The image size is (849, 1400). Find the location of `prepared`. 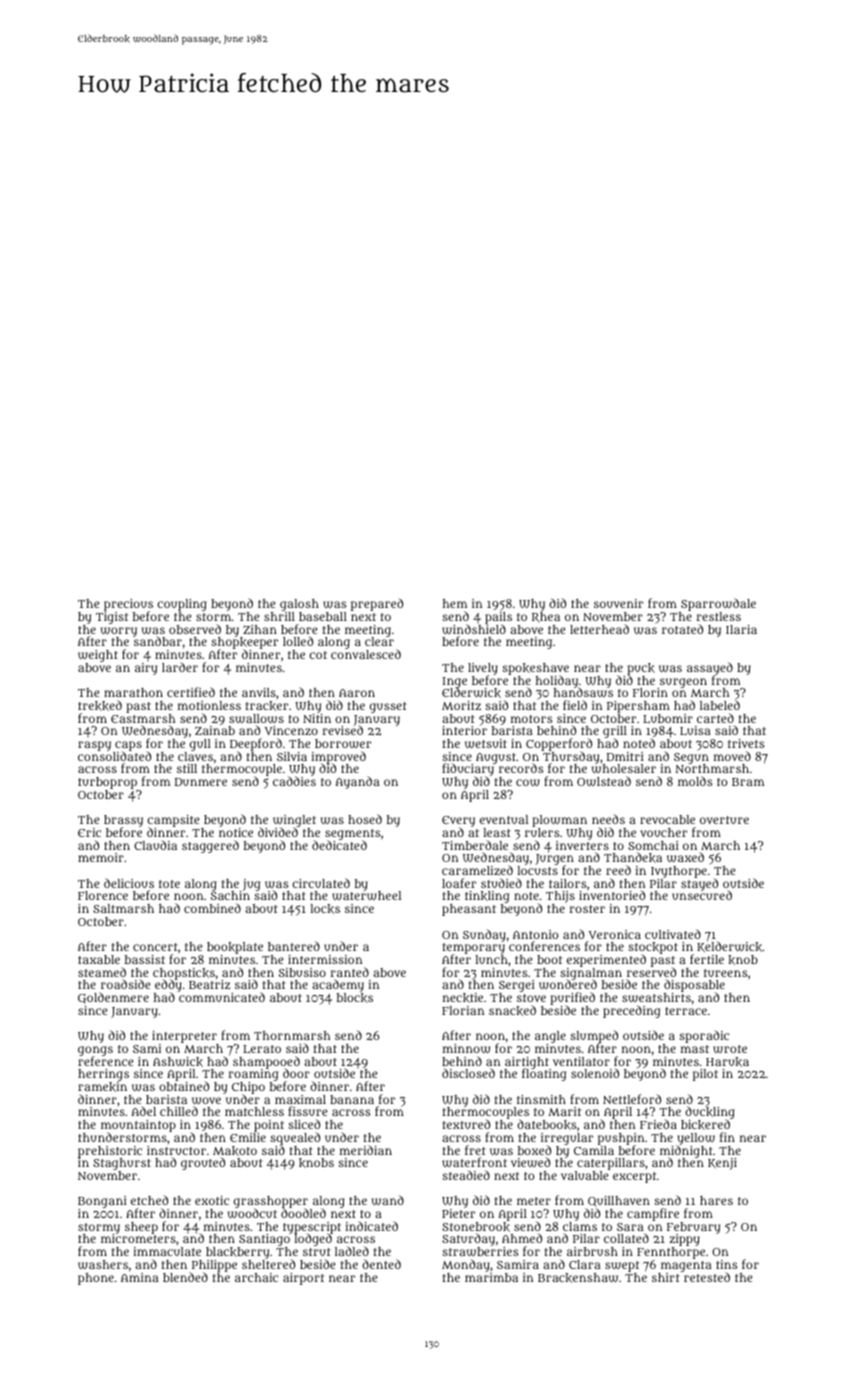

prepared is located at coordinates (377, 605).
